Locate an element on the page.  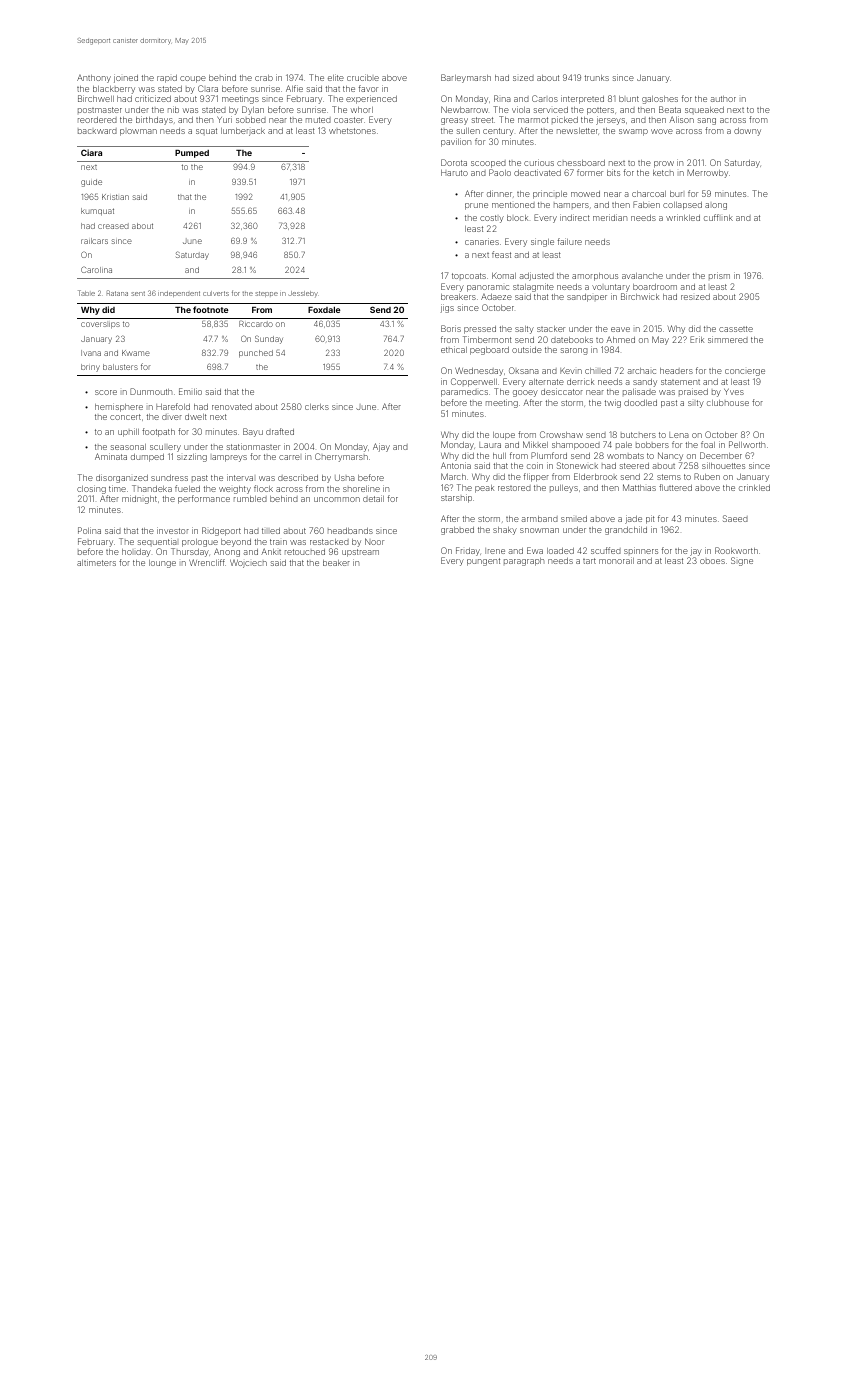
crab is located at coordinates (264, 78).
